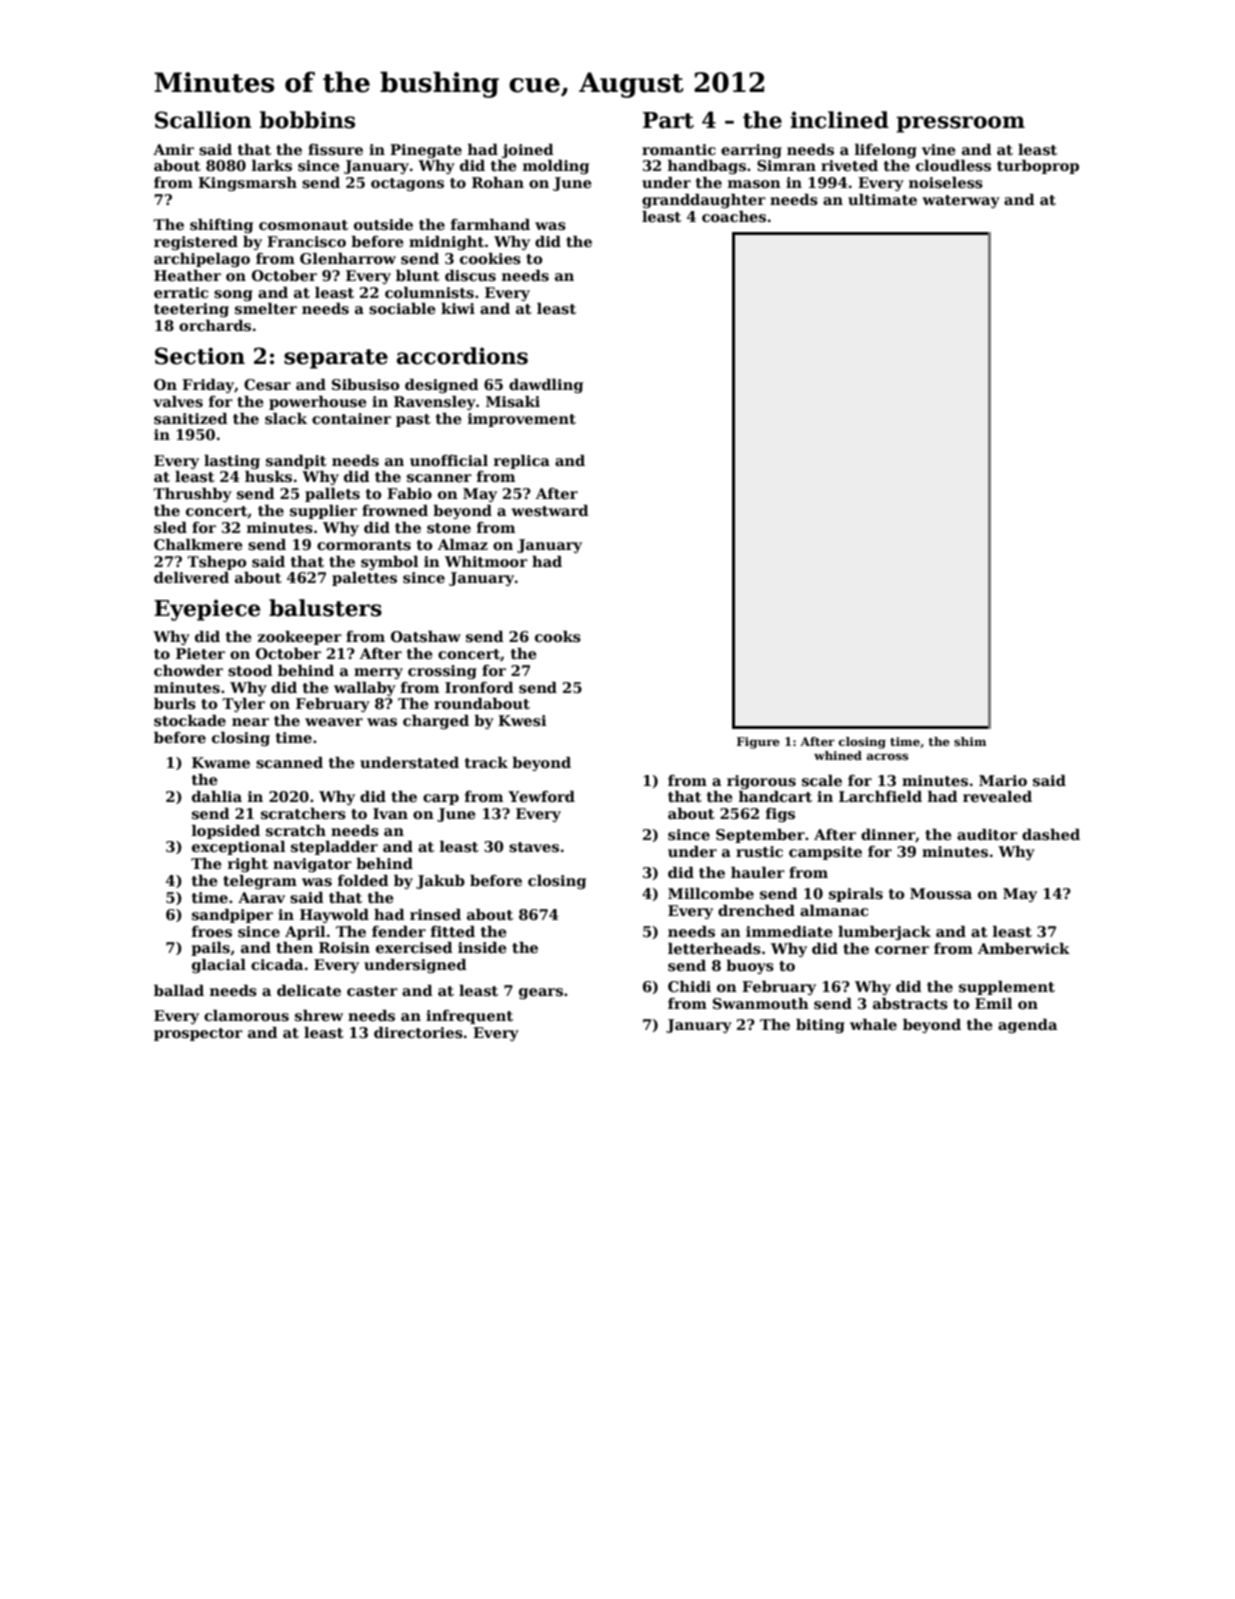 The image size is (1235, 1599). Describe the element at coordinates (1038, 167) in the image. I see `turboprop` at that location.
